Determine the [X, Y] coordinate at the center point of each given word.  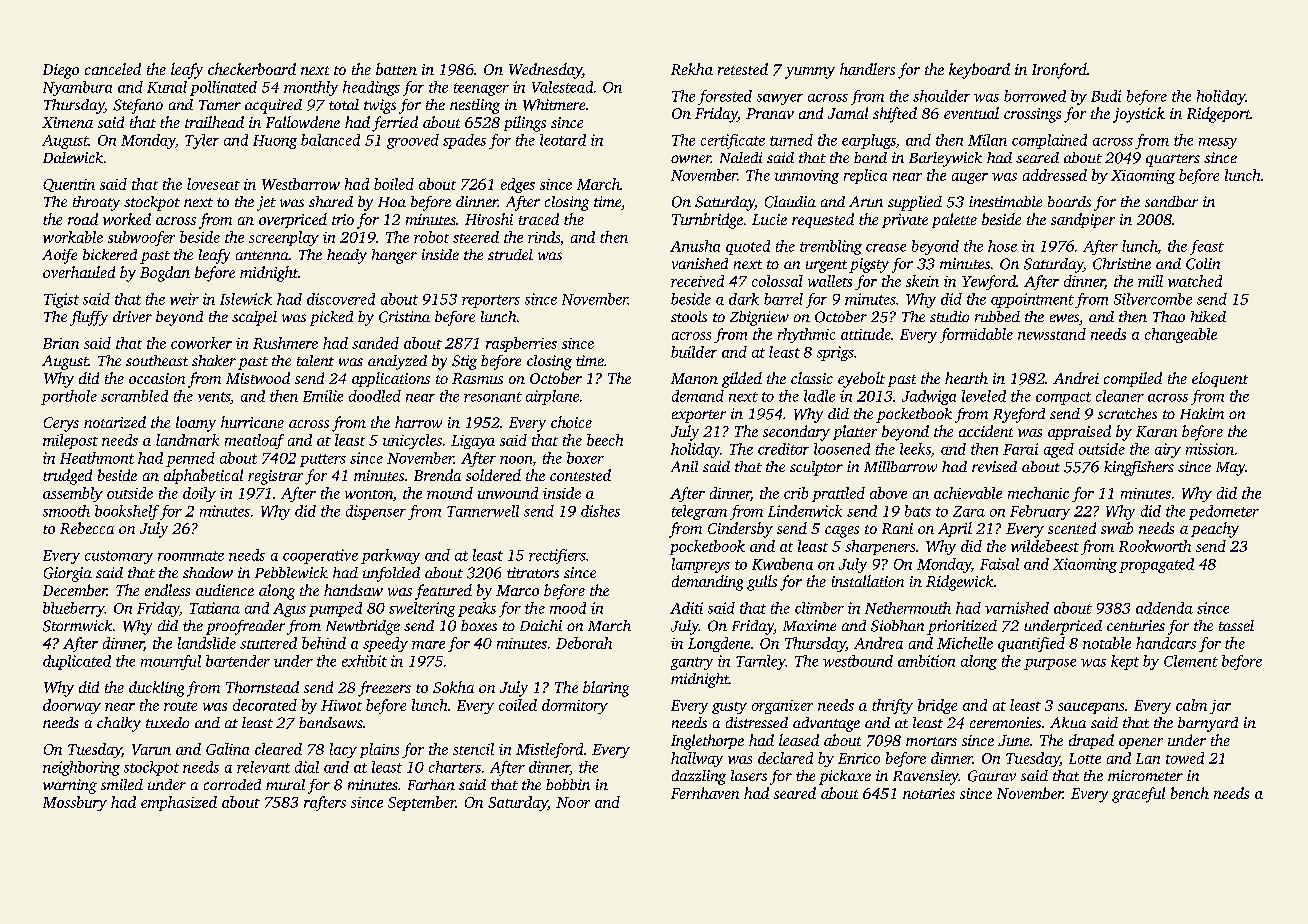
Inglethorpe [707, 742]
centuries [1136, 625]
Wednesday [545, 71]
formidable [976, 335]
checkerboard [252, 69]
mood [568, 608]
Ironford [1059, 71]
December [75, 590]
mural [285, 784]
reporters [491, 301]
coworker [201, 343]
